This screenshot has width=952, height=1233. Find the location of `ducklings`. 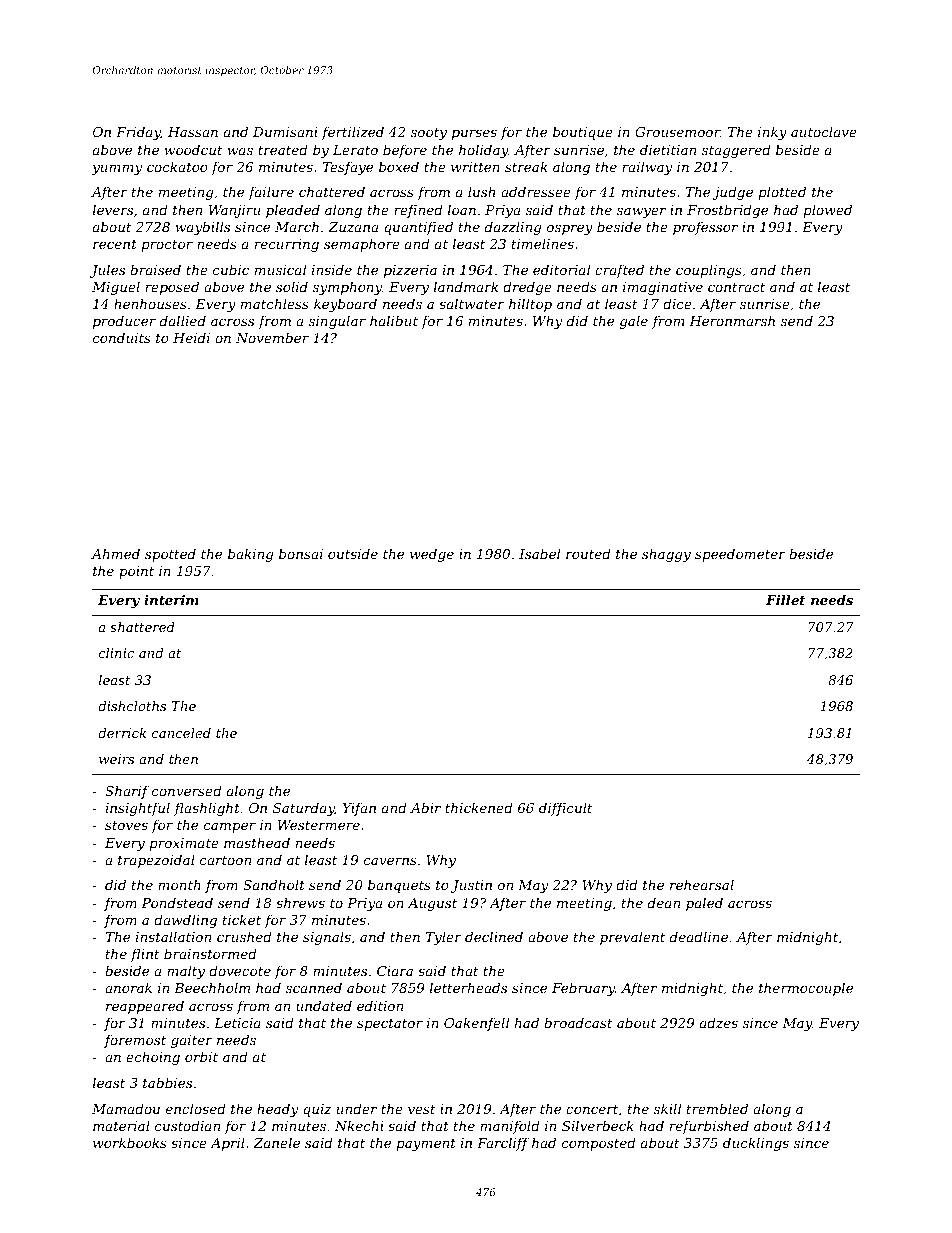

ducklings is located at coordinates (756, 1144).
